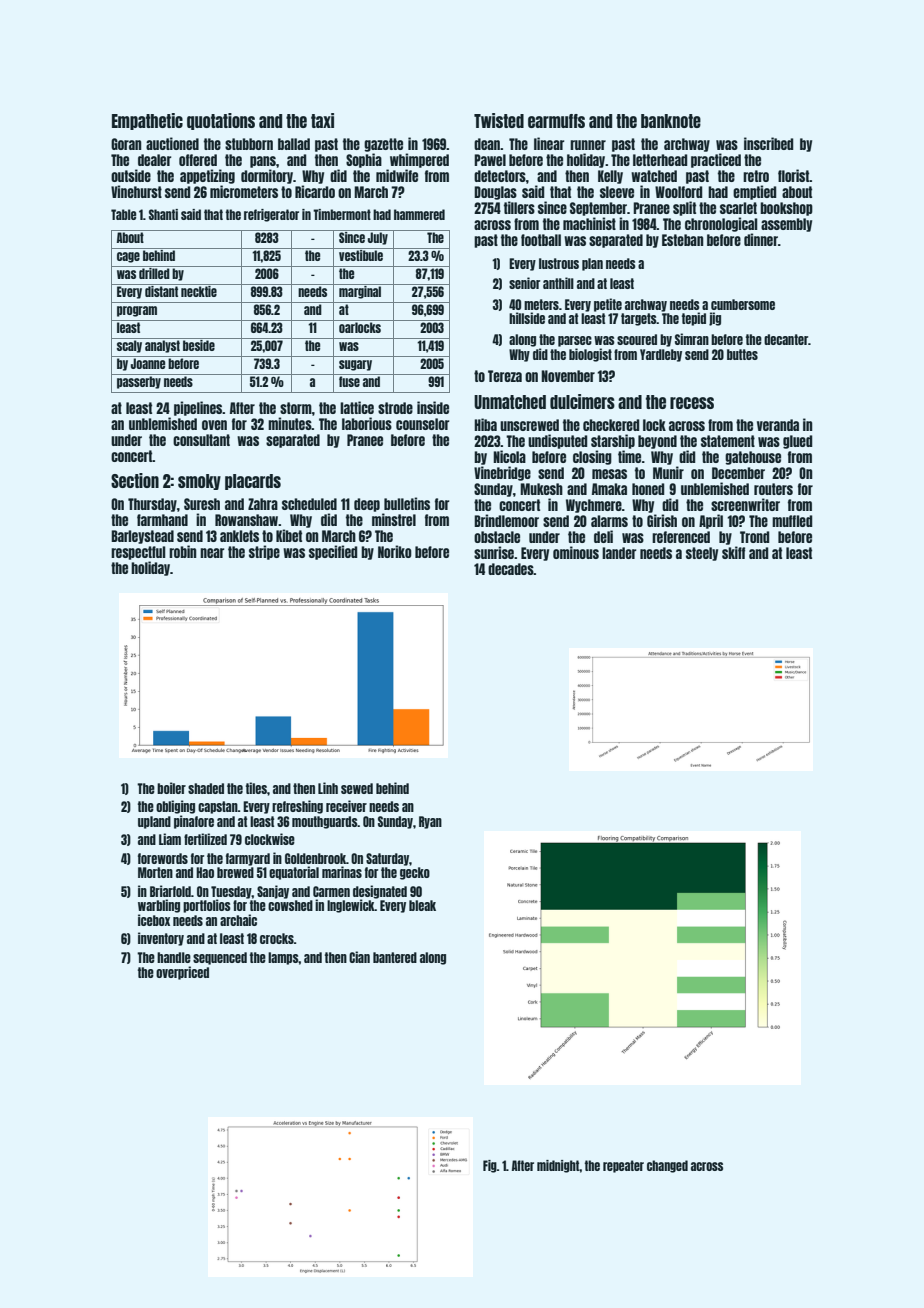 This screenshot has width=924, height=1308. I want to click on banknote, so click(671, 121).
